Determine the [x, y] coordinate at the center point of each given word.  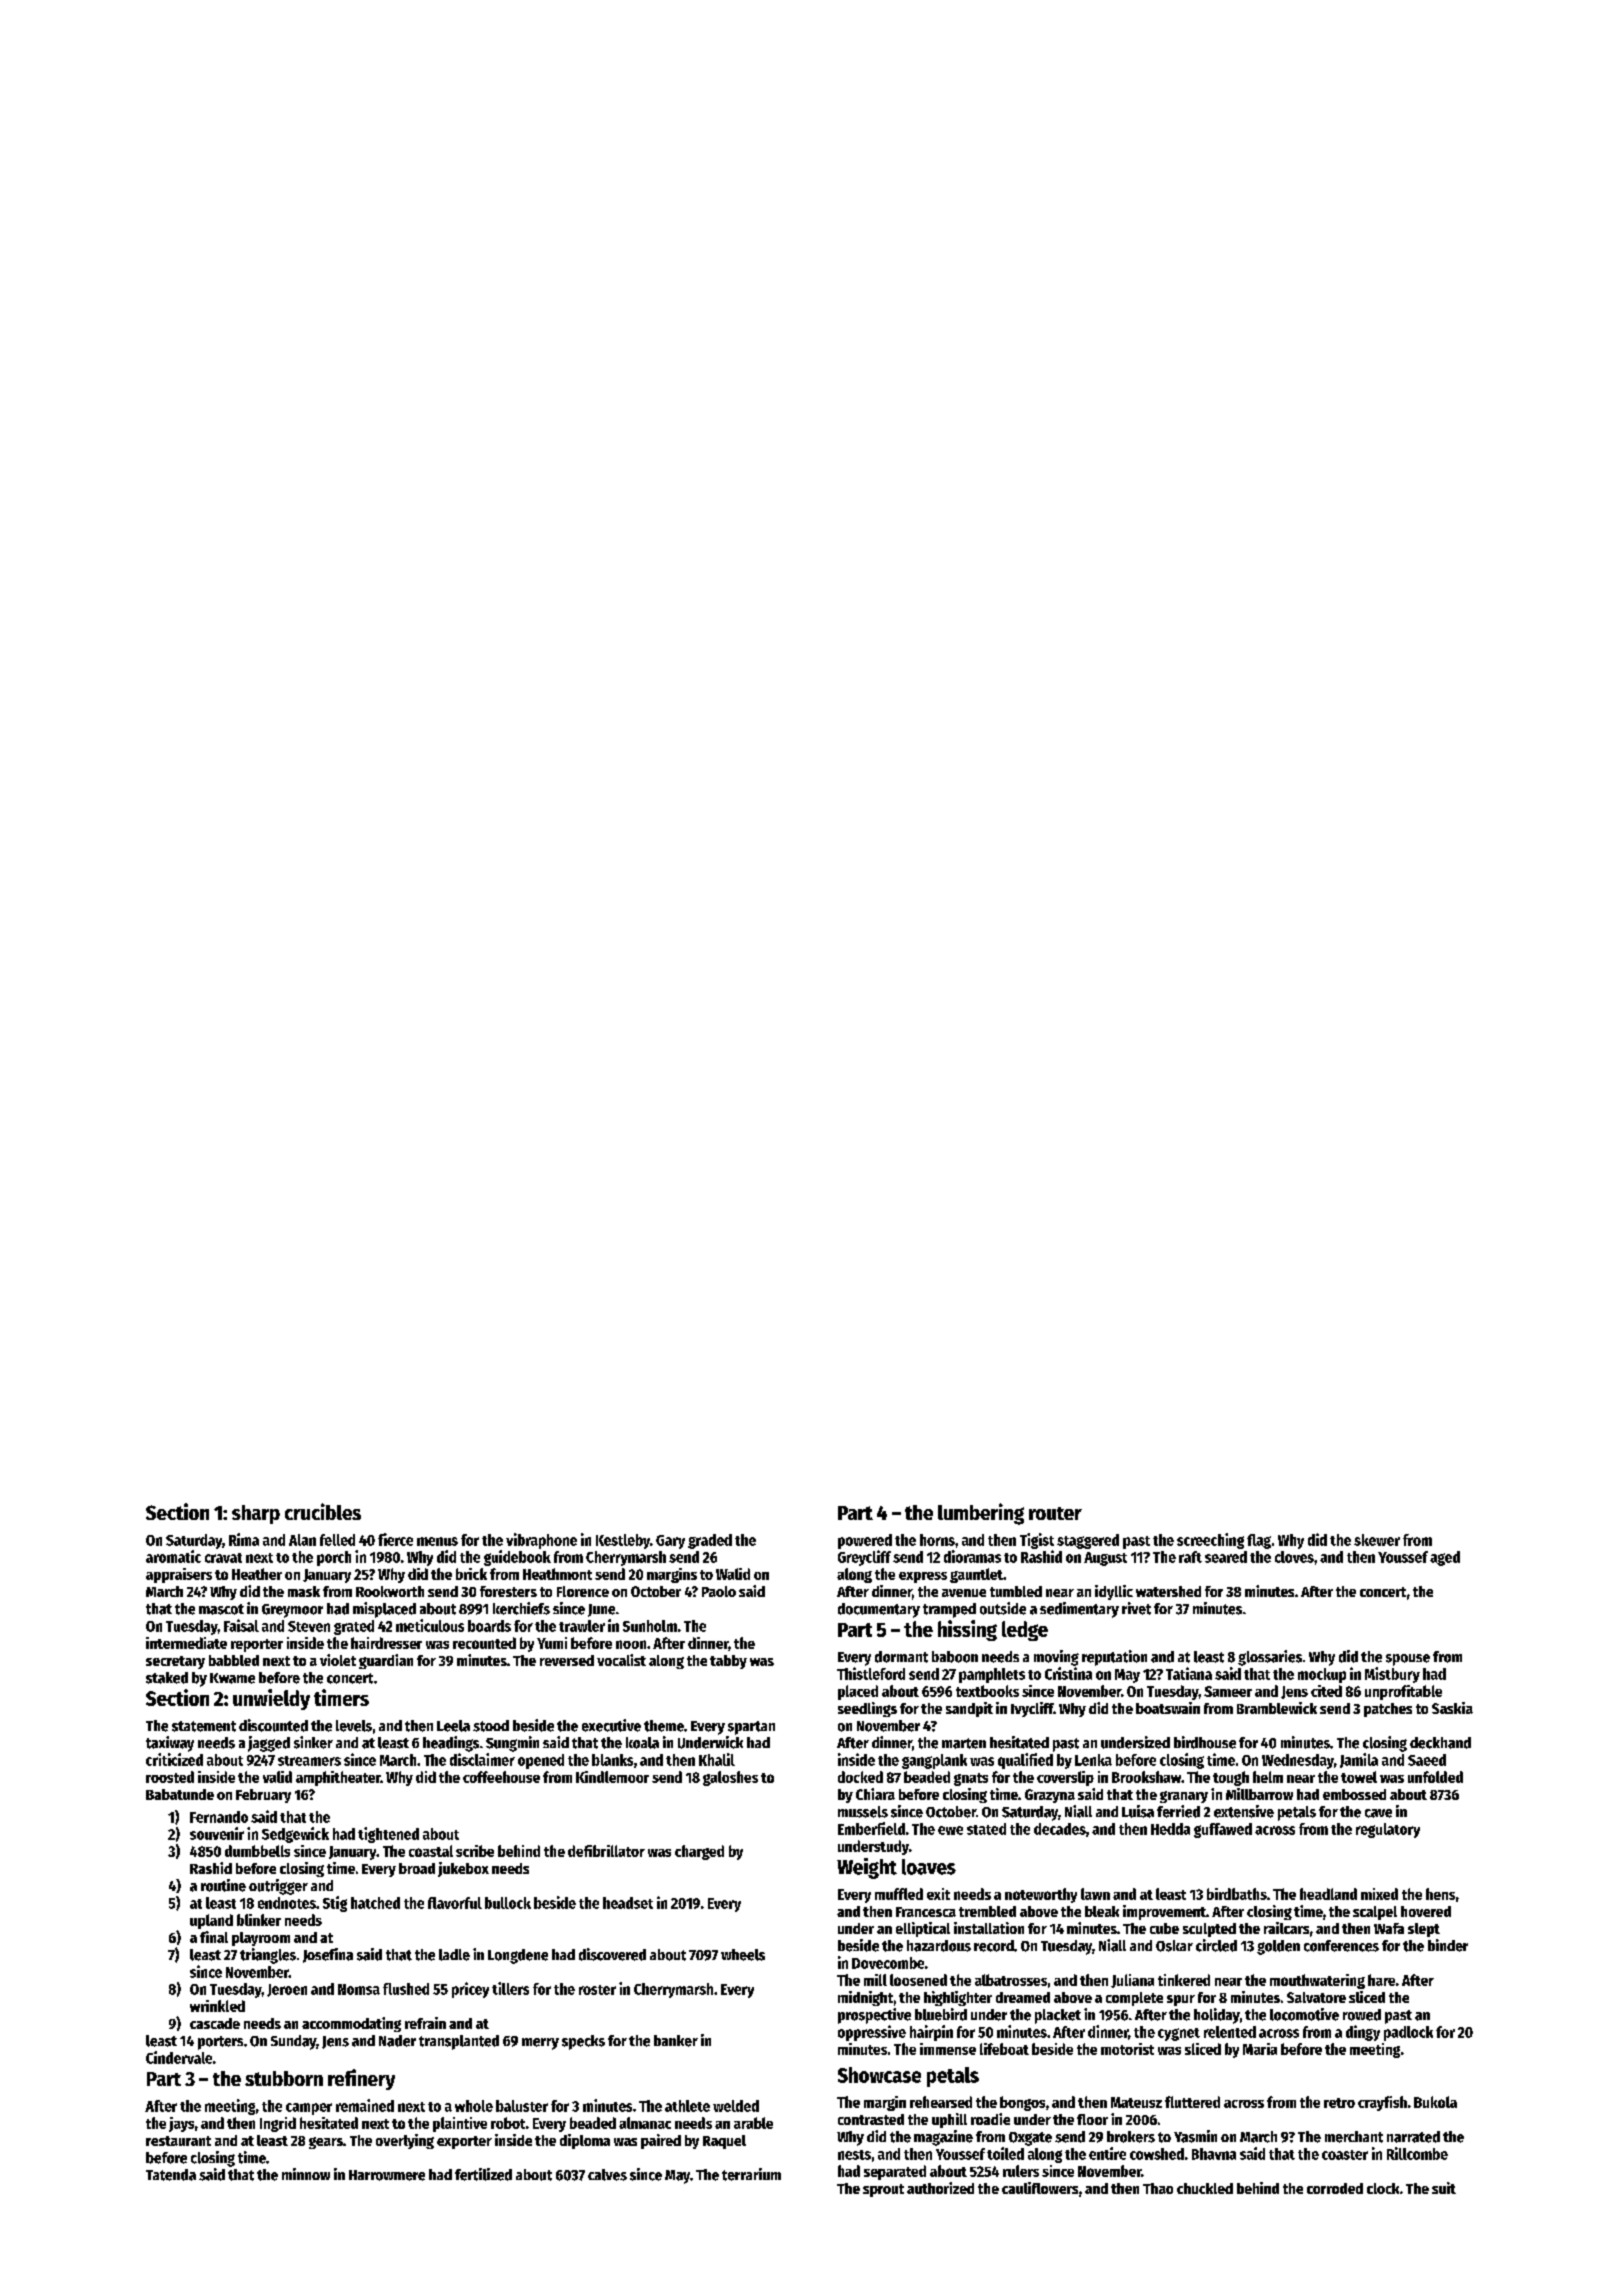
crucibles [323, 1511]
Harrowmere [387, 2175]
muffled [899, 1894]
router [1055, 1513]
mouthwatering [1317, 1981]
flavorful [455, 1903]
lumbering [981, 1514]
